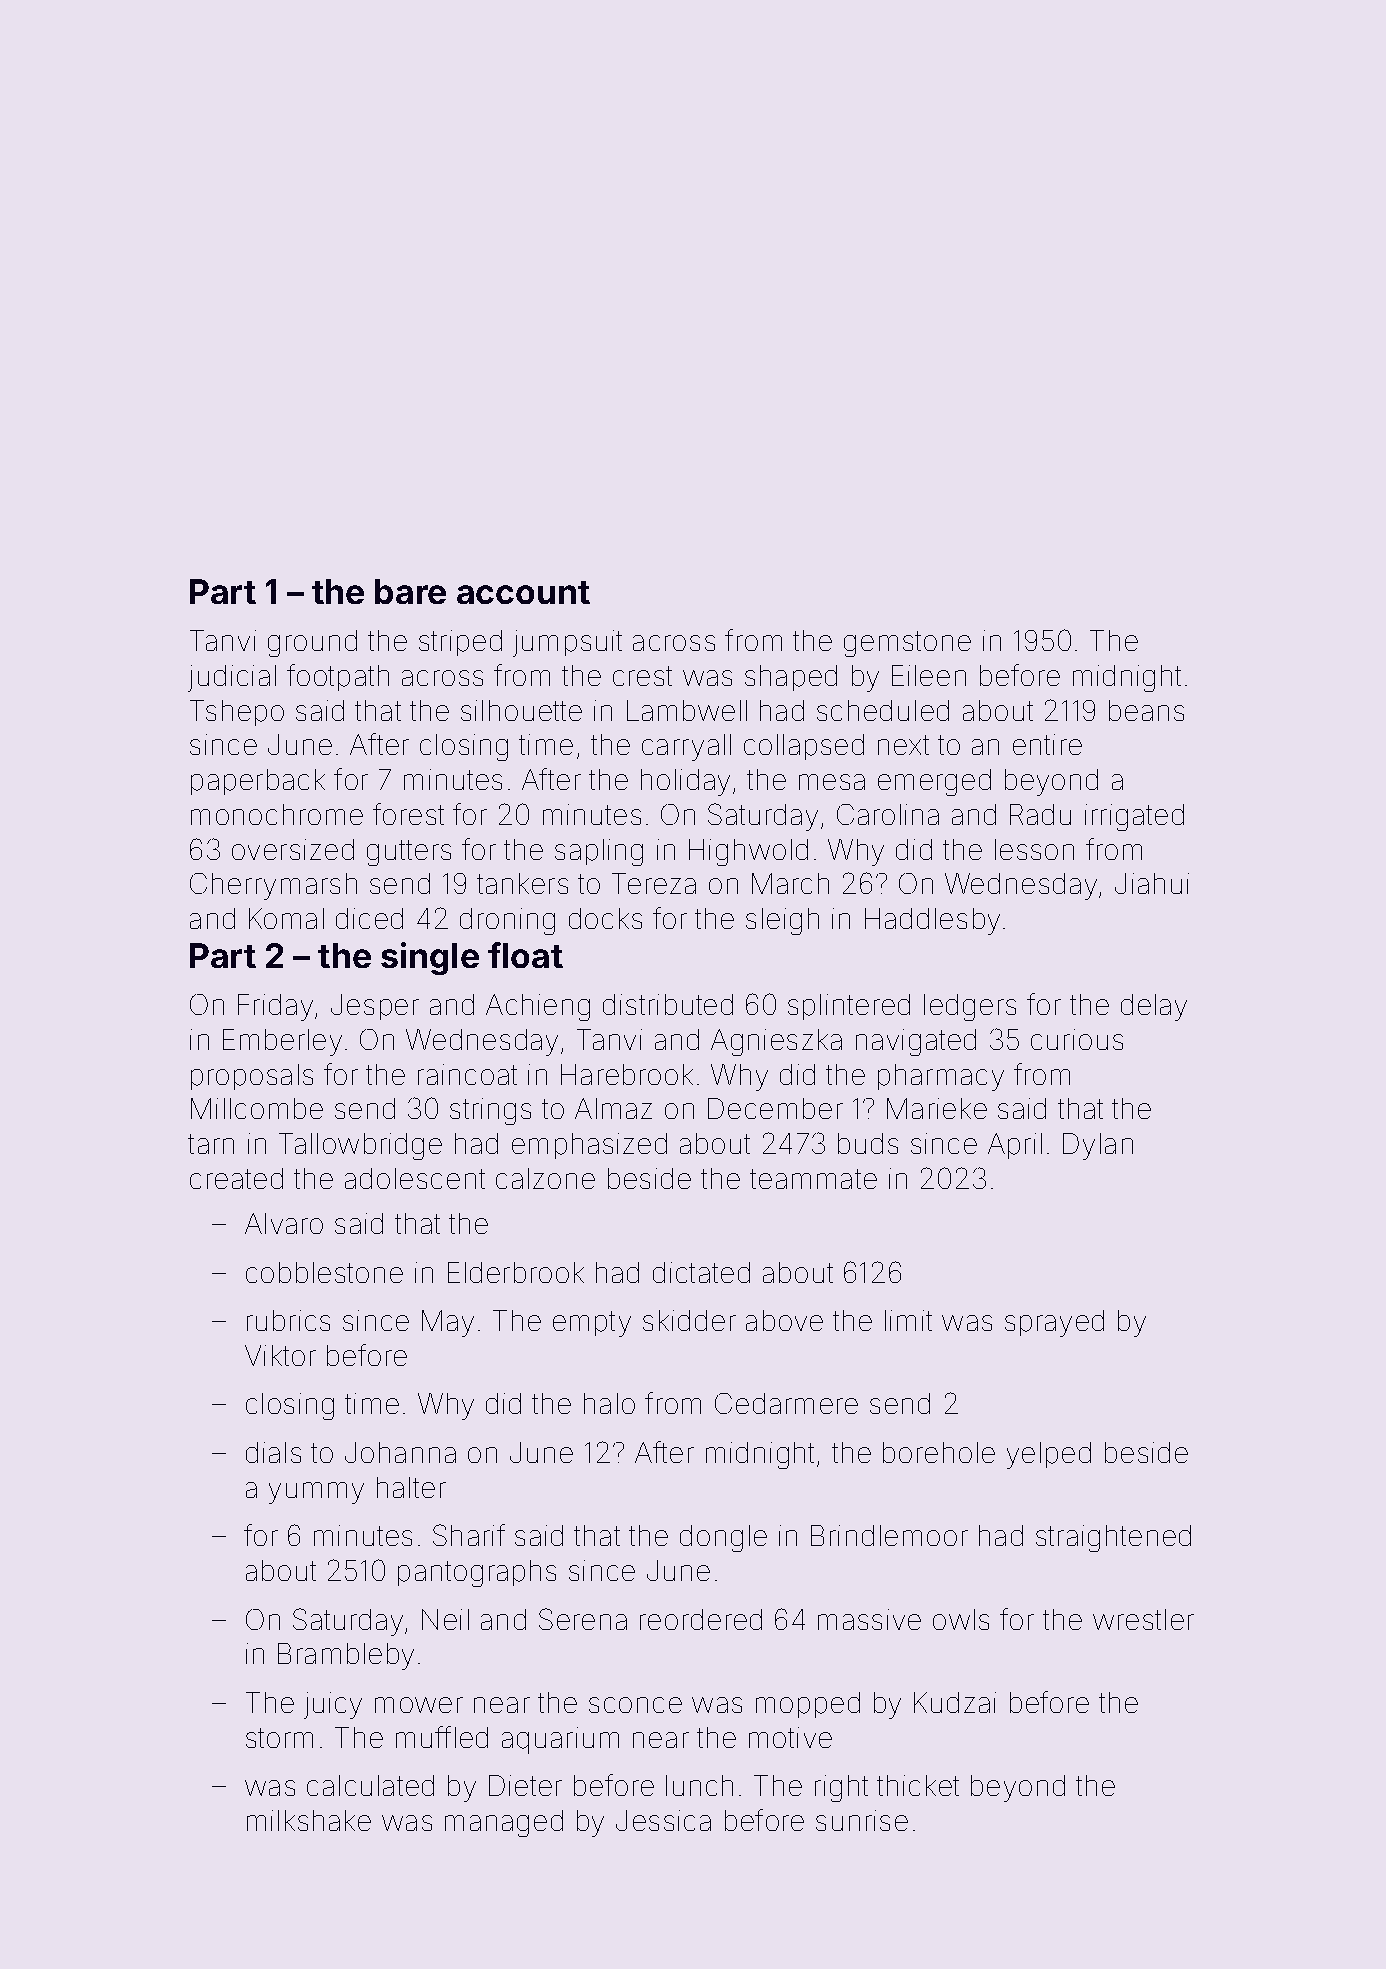 The width and height of the page is (1386, 1969). I want to click on Jessica, so click(663, 1820).
